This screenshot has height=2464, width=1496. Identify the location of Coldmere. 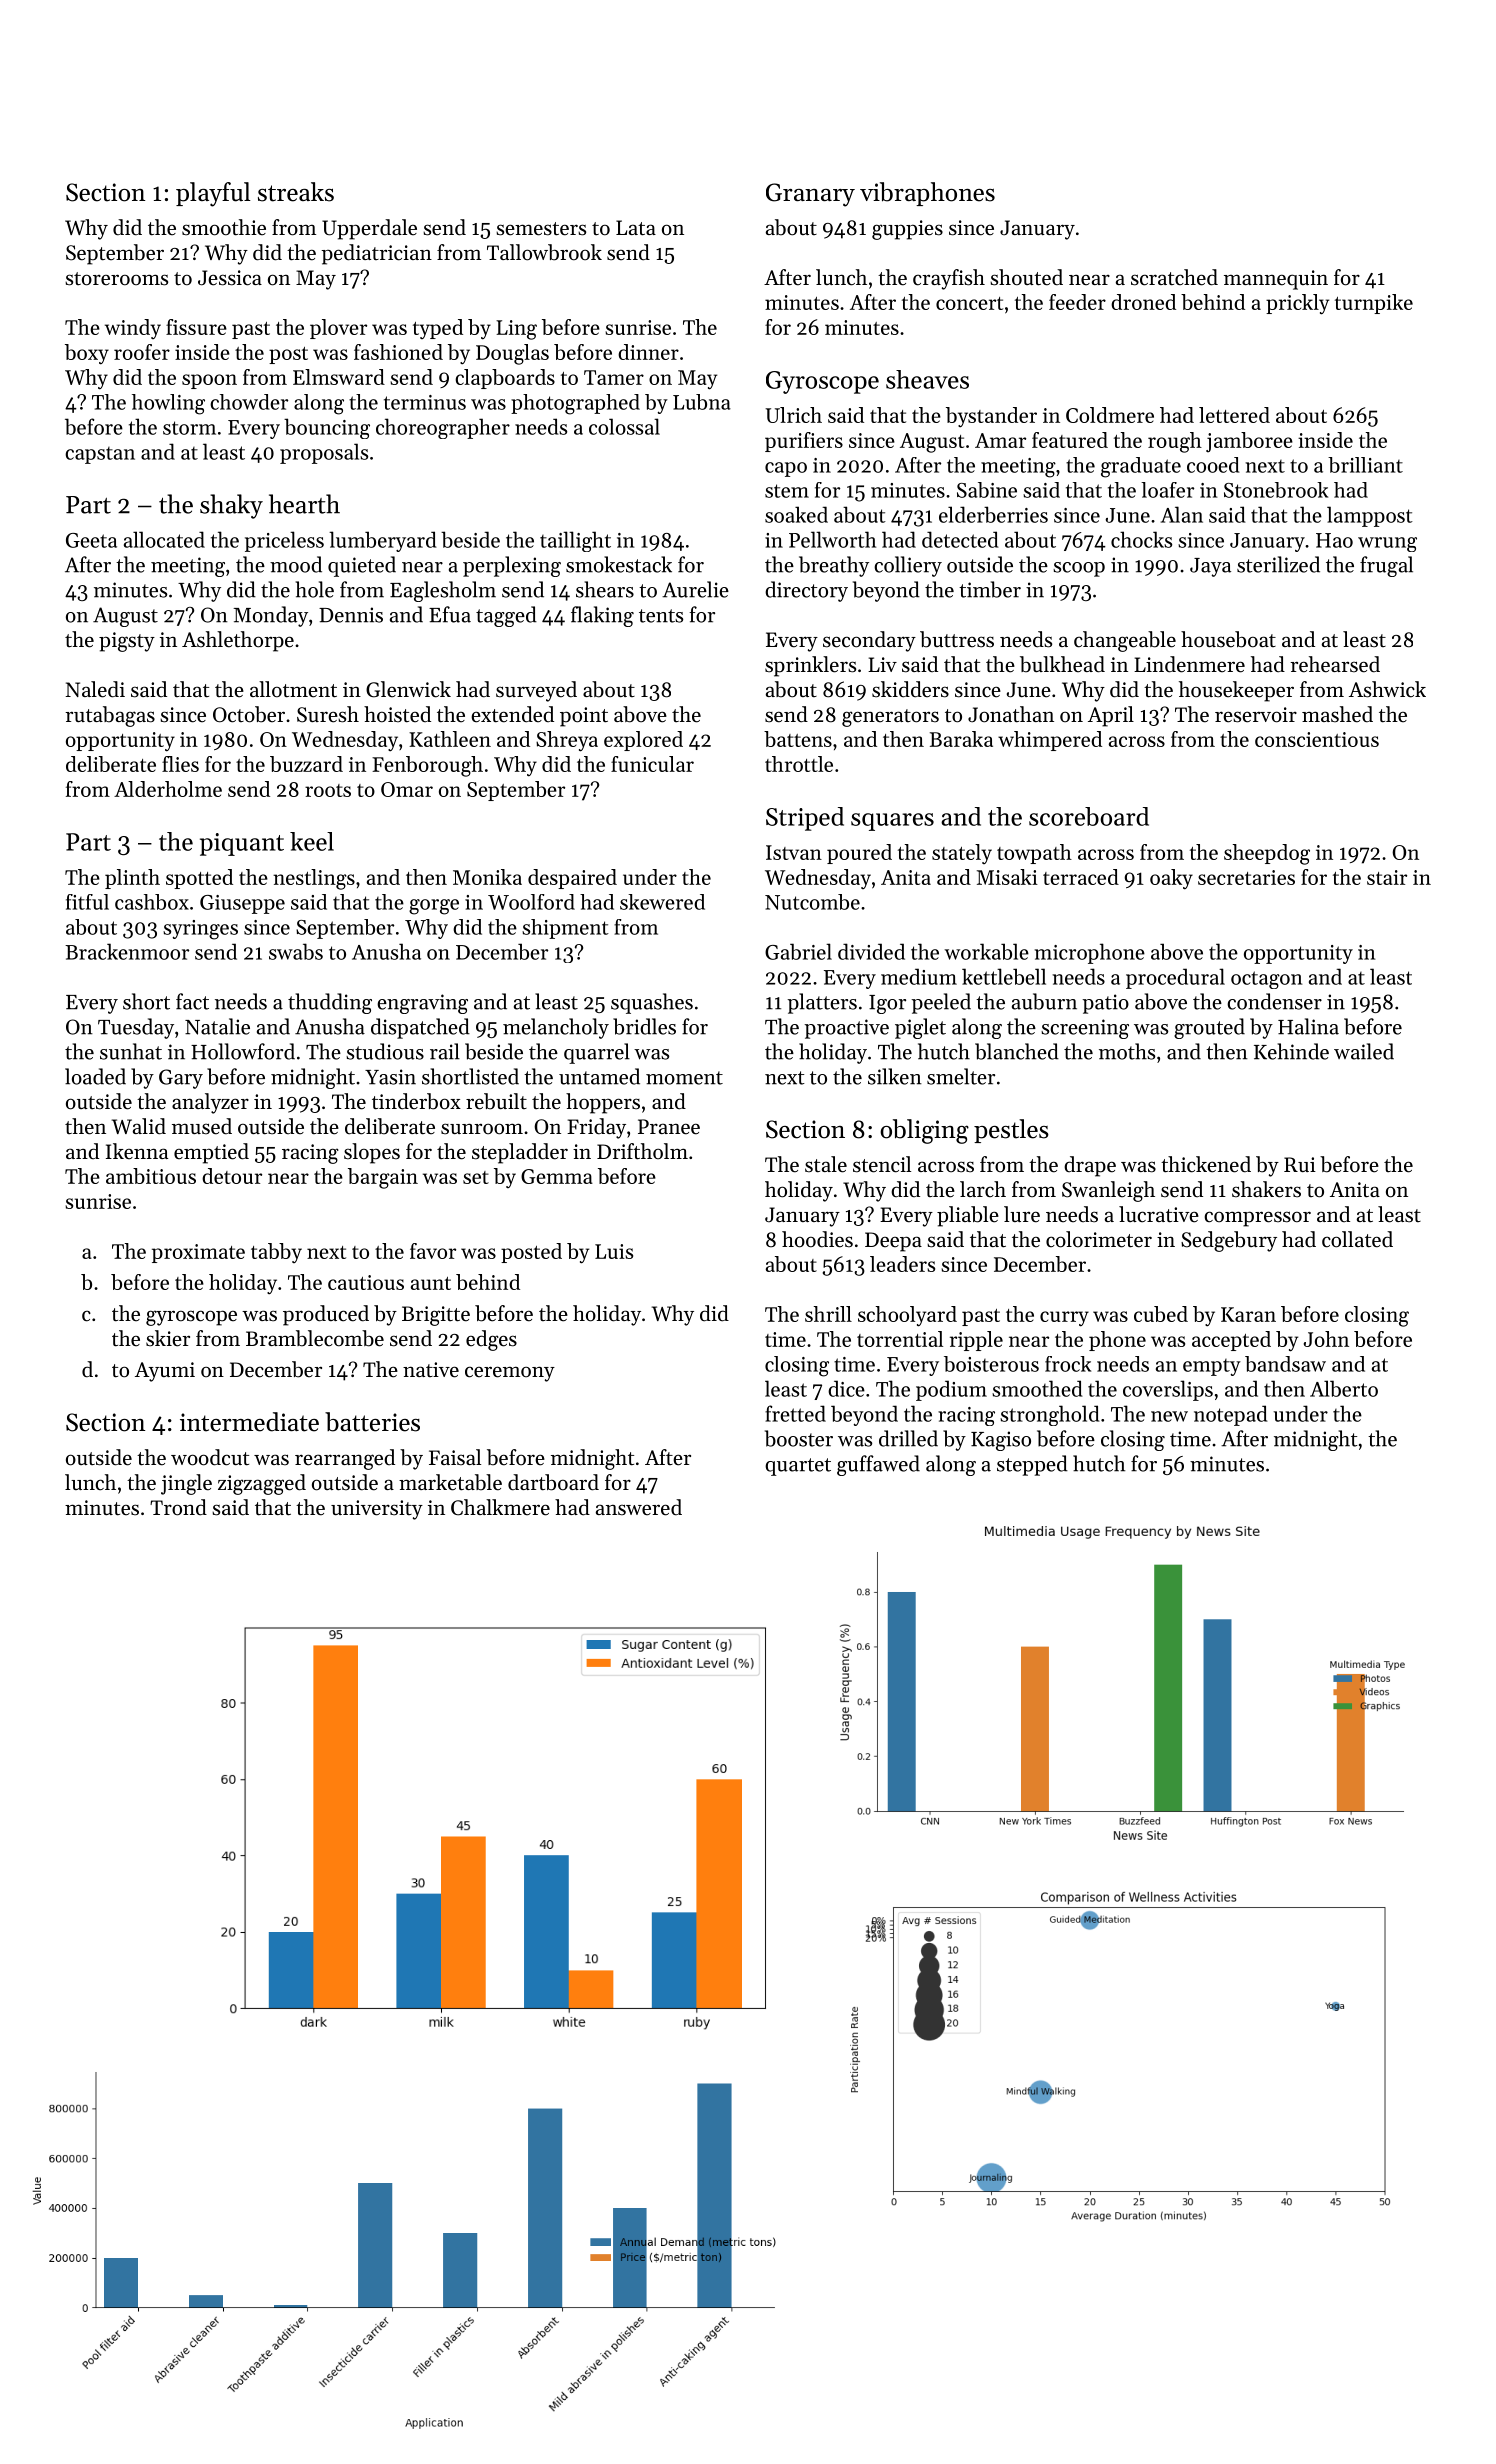
(1110, 415).
